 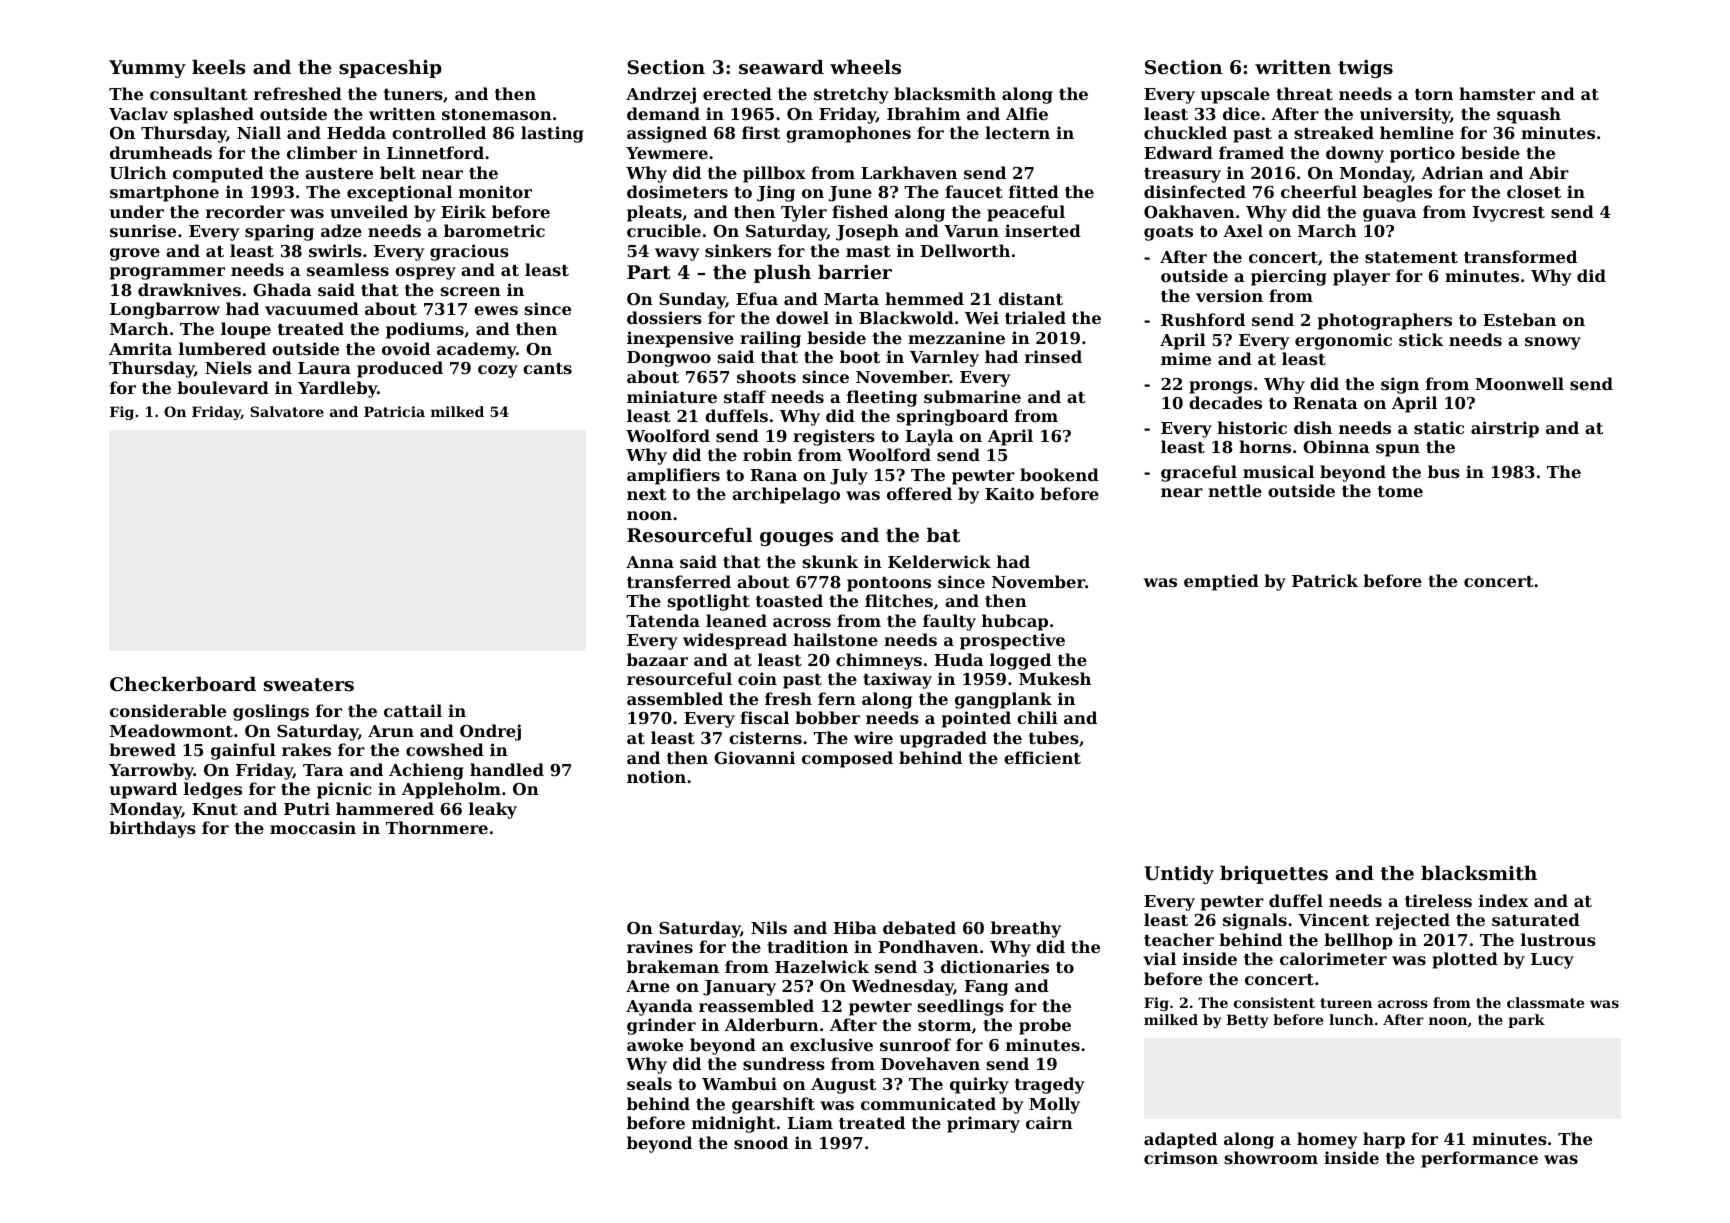 What do you see at coordinates (781, 67) in the document?
I see `seaward` at bounding box center [781, 67].
